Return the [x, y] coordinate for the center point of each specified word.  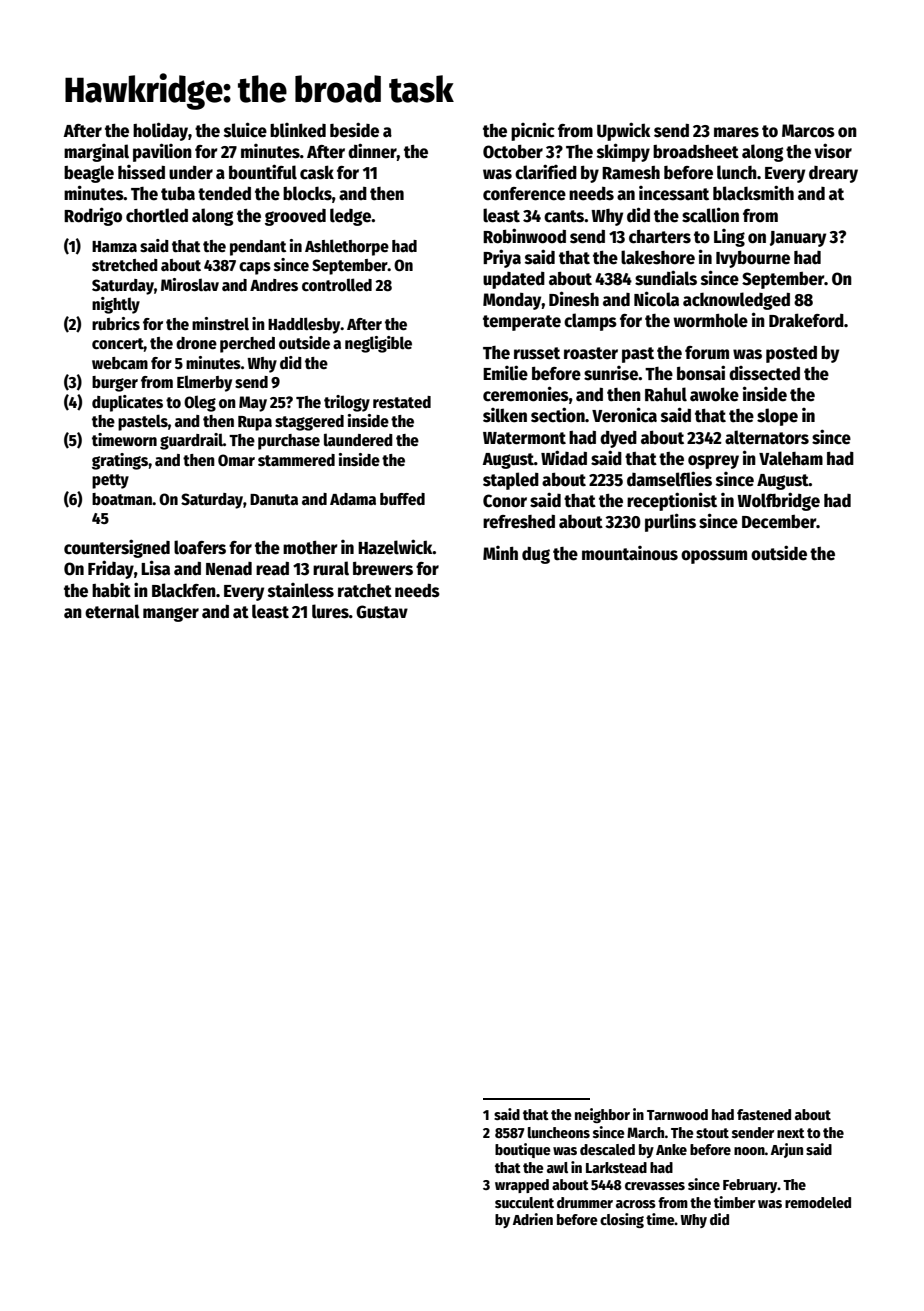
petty [110, 481]
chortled [157, 215]
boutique [523, 1150]
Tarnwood [677, 1114]
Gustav [382, 612]
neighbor [602, 1115]
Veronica [624, 415]
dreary [833, 174]
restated [402, 402]
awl [557, 1167]
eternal [112, 611]
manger [171, 614]
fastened [764, 1114]
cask [317, 172]
